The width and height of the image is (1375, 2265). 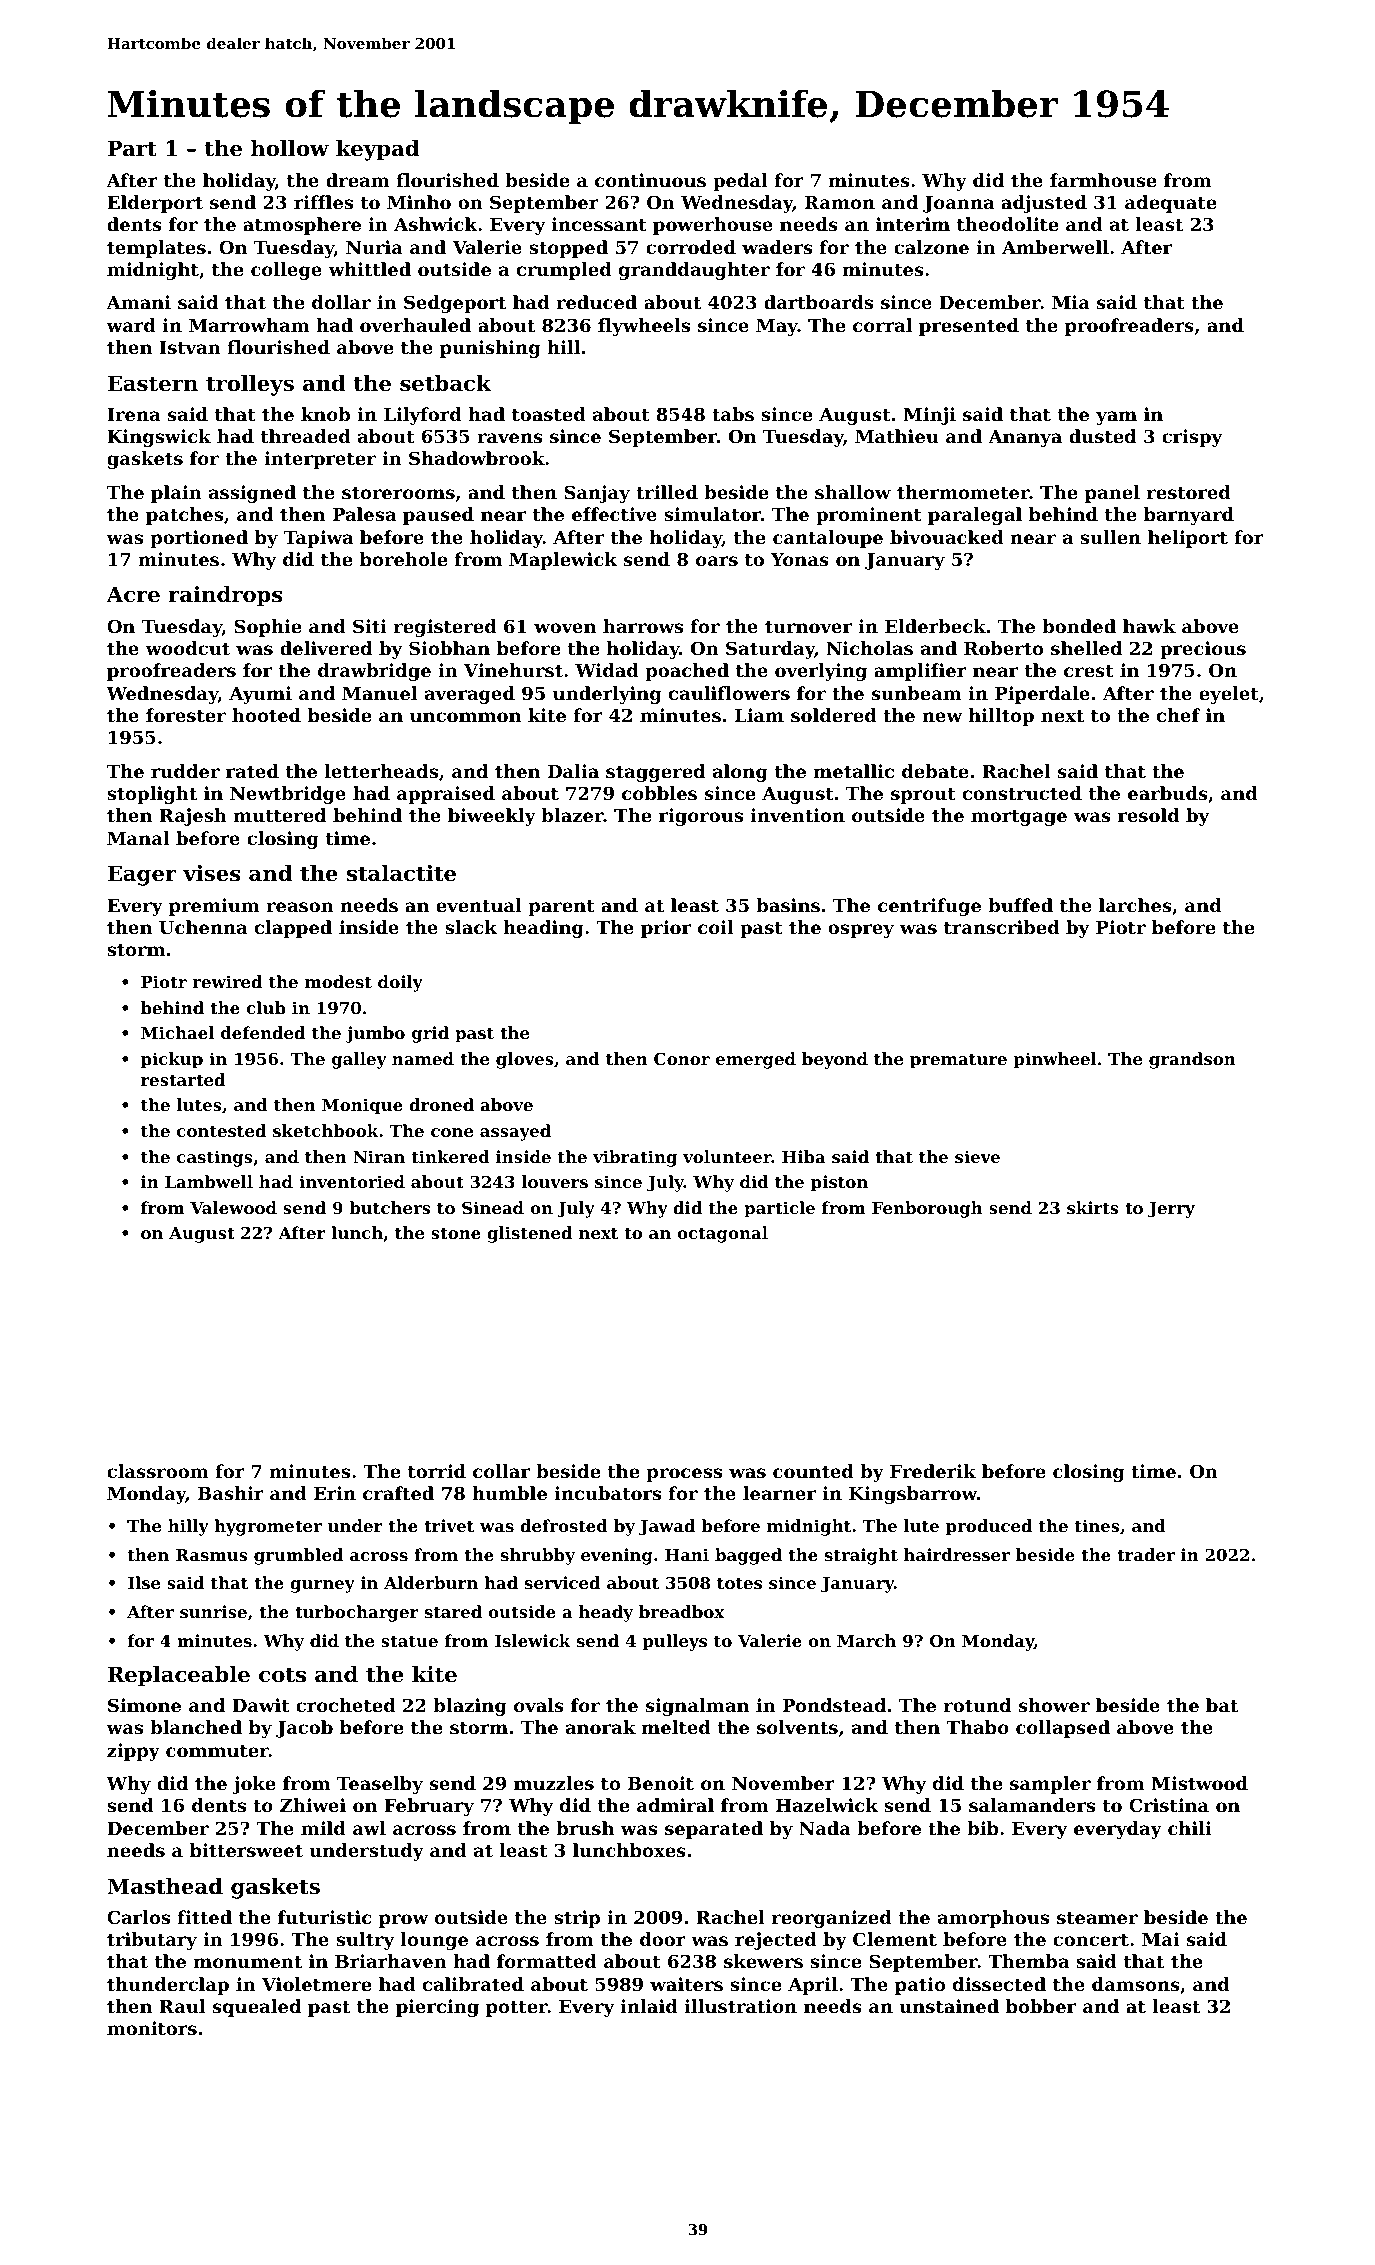 What do you see at coordinates (675, 1805) in the image?
I see `admiral` at bounding box center [675, 1805].
